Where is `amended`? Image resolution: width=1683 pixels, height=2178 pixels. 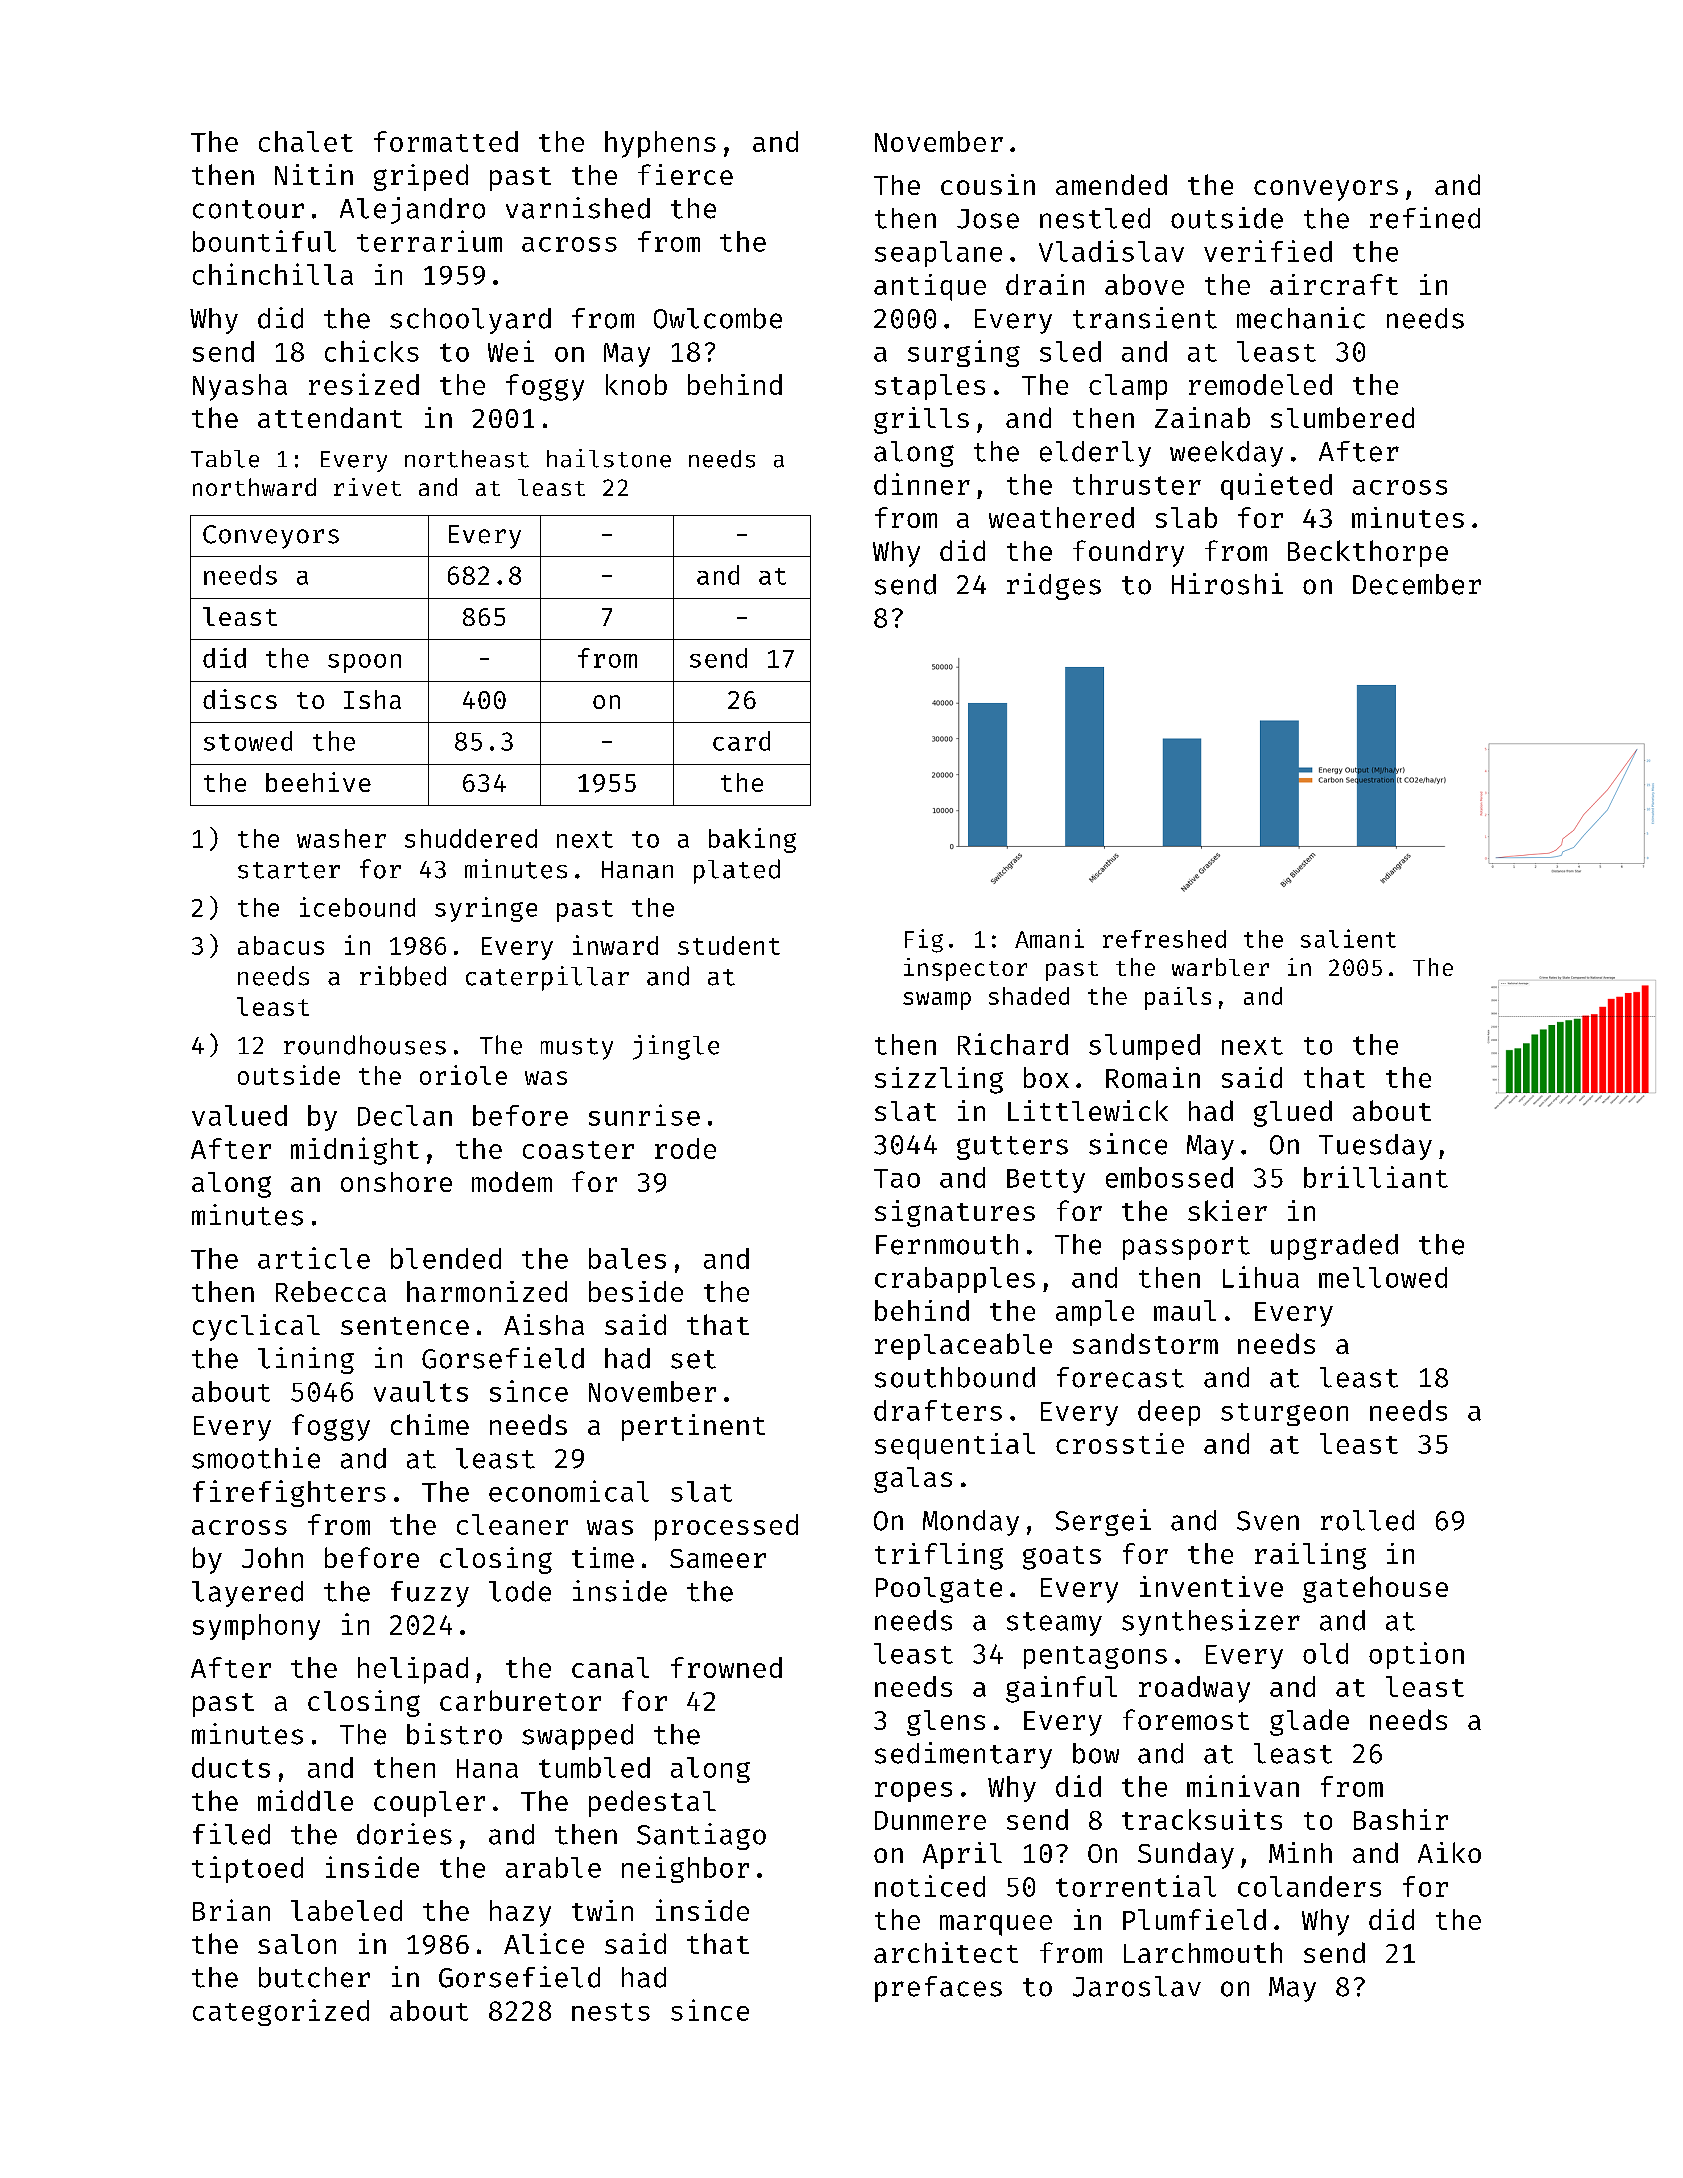
amended is located at coordinates (1111, 184).
